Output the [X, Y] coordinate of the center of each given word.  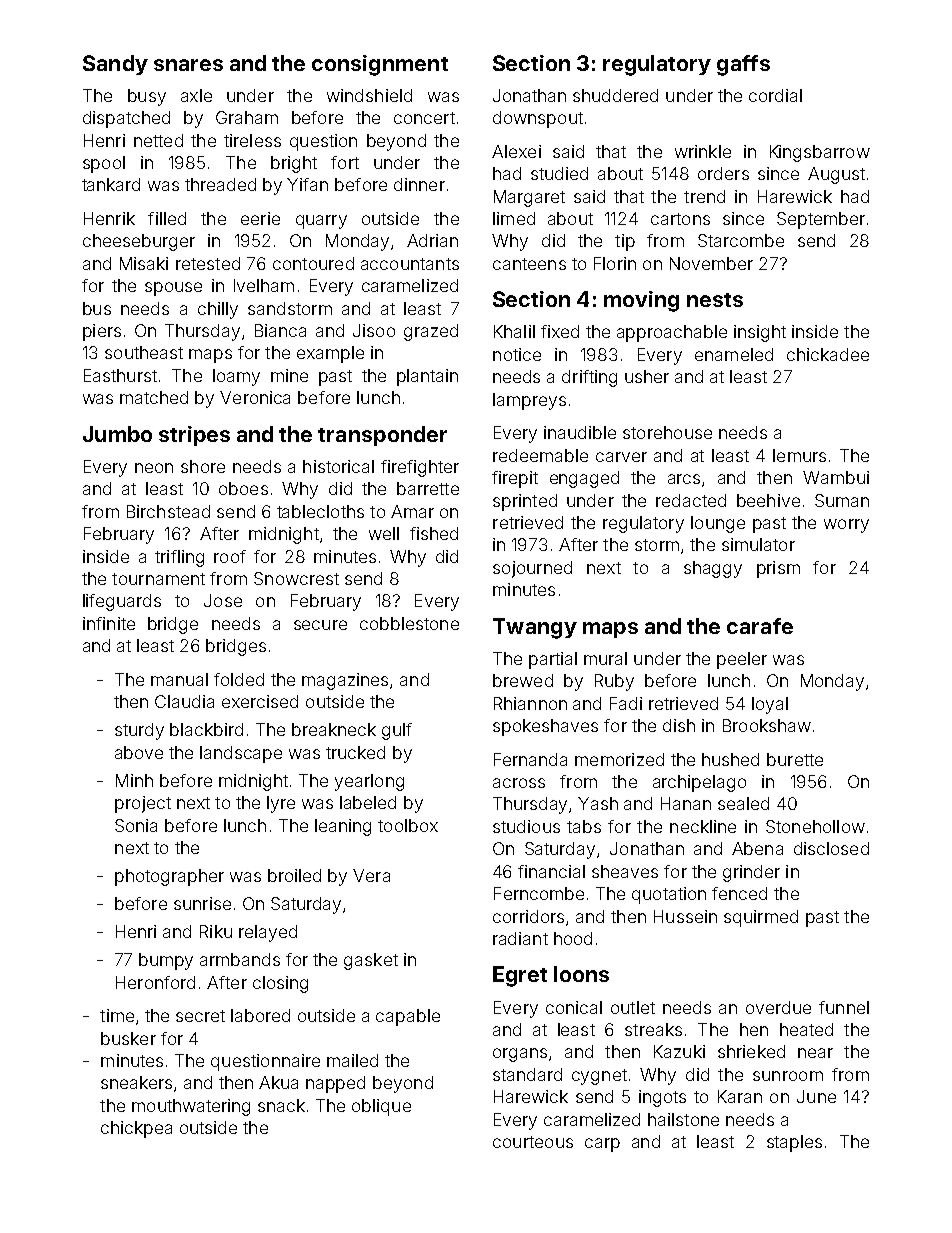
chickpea [136, 1129]
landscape [241, 754]
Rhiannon [530, 703]
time [117, 1015]
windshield [369, 95]
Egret [520, 976]
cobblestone [409, 623]
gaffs [743, 65]
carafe [760, 626]
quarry [321, 222]
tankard [111, 184]
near [815, 1053]
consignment [380, 65]
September [821, 220]
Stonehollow [815, 826]
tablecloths [320, 511]
